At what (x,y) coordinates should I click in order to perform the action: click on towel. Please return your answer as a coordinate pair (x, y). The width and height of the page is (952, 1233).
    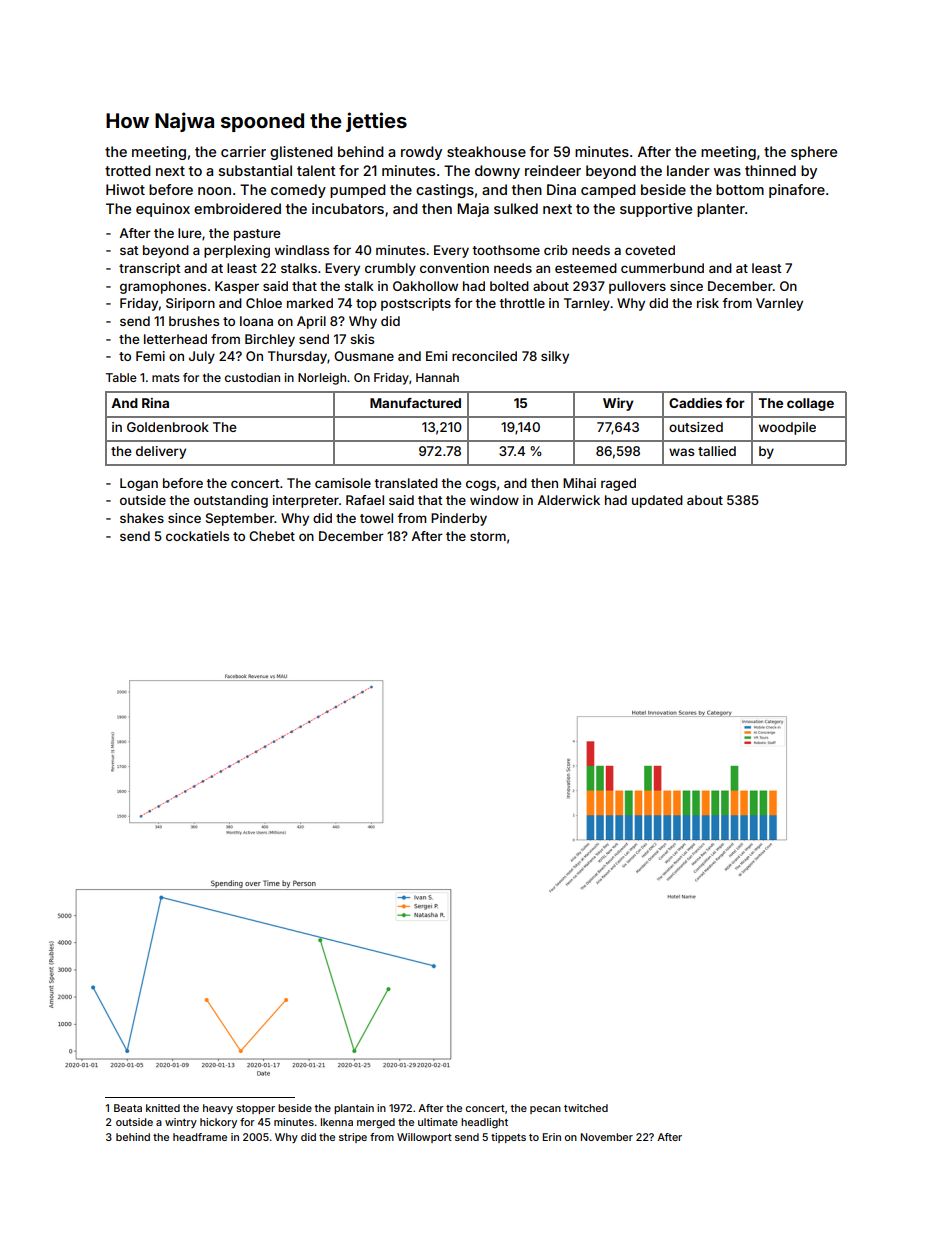
    Looking at the image, I should click on (376, 518).
